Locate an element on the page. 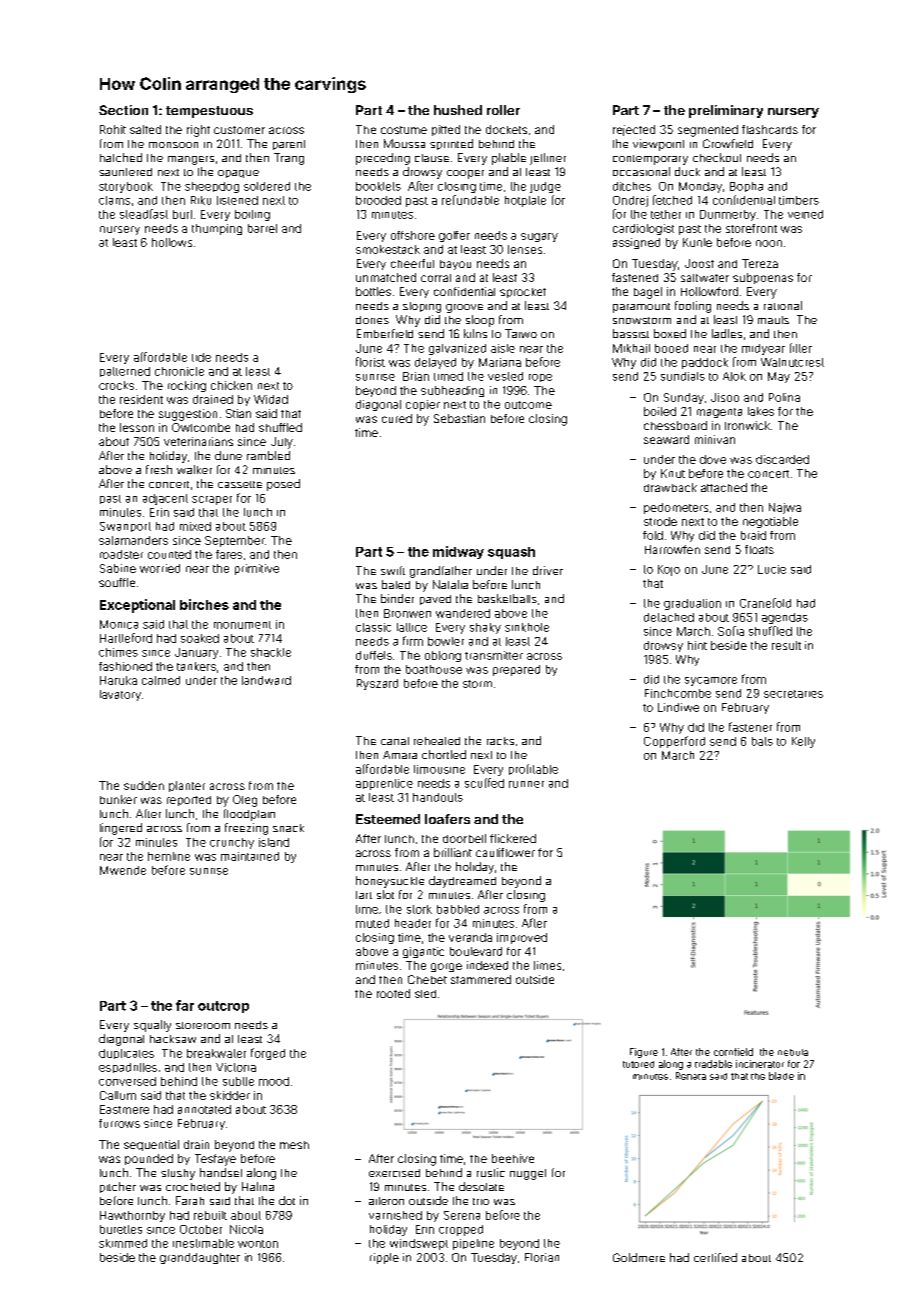 The image size is (924, 1308). pitcher is located at coordinates (118, 1187).
